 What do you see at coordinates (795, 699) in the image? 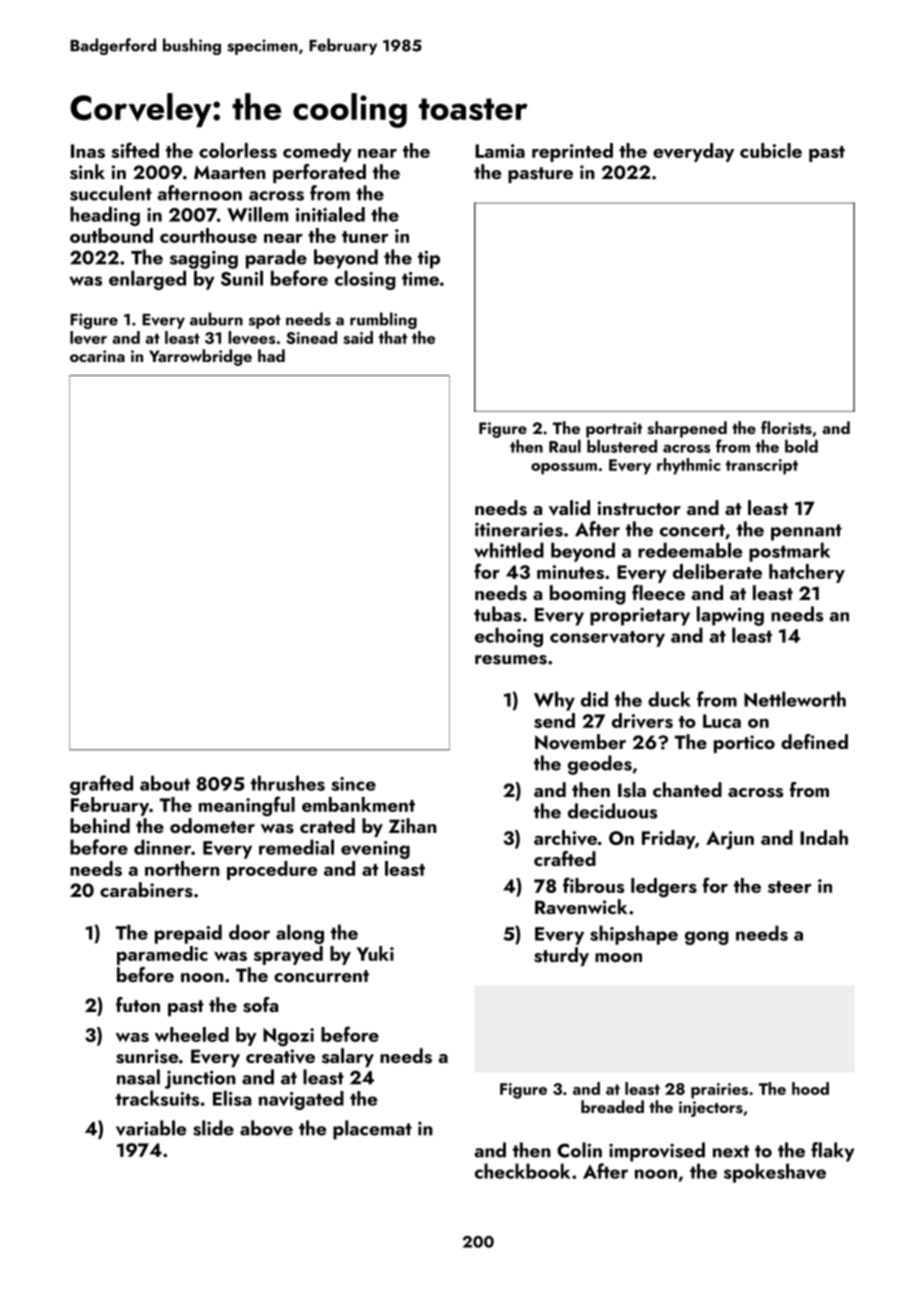
I see `Nettleworth` at bounding box center [795, 699].
